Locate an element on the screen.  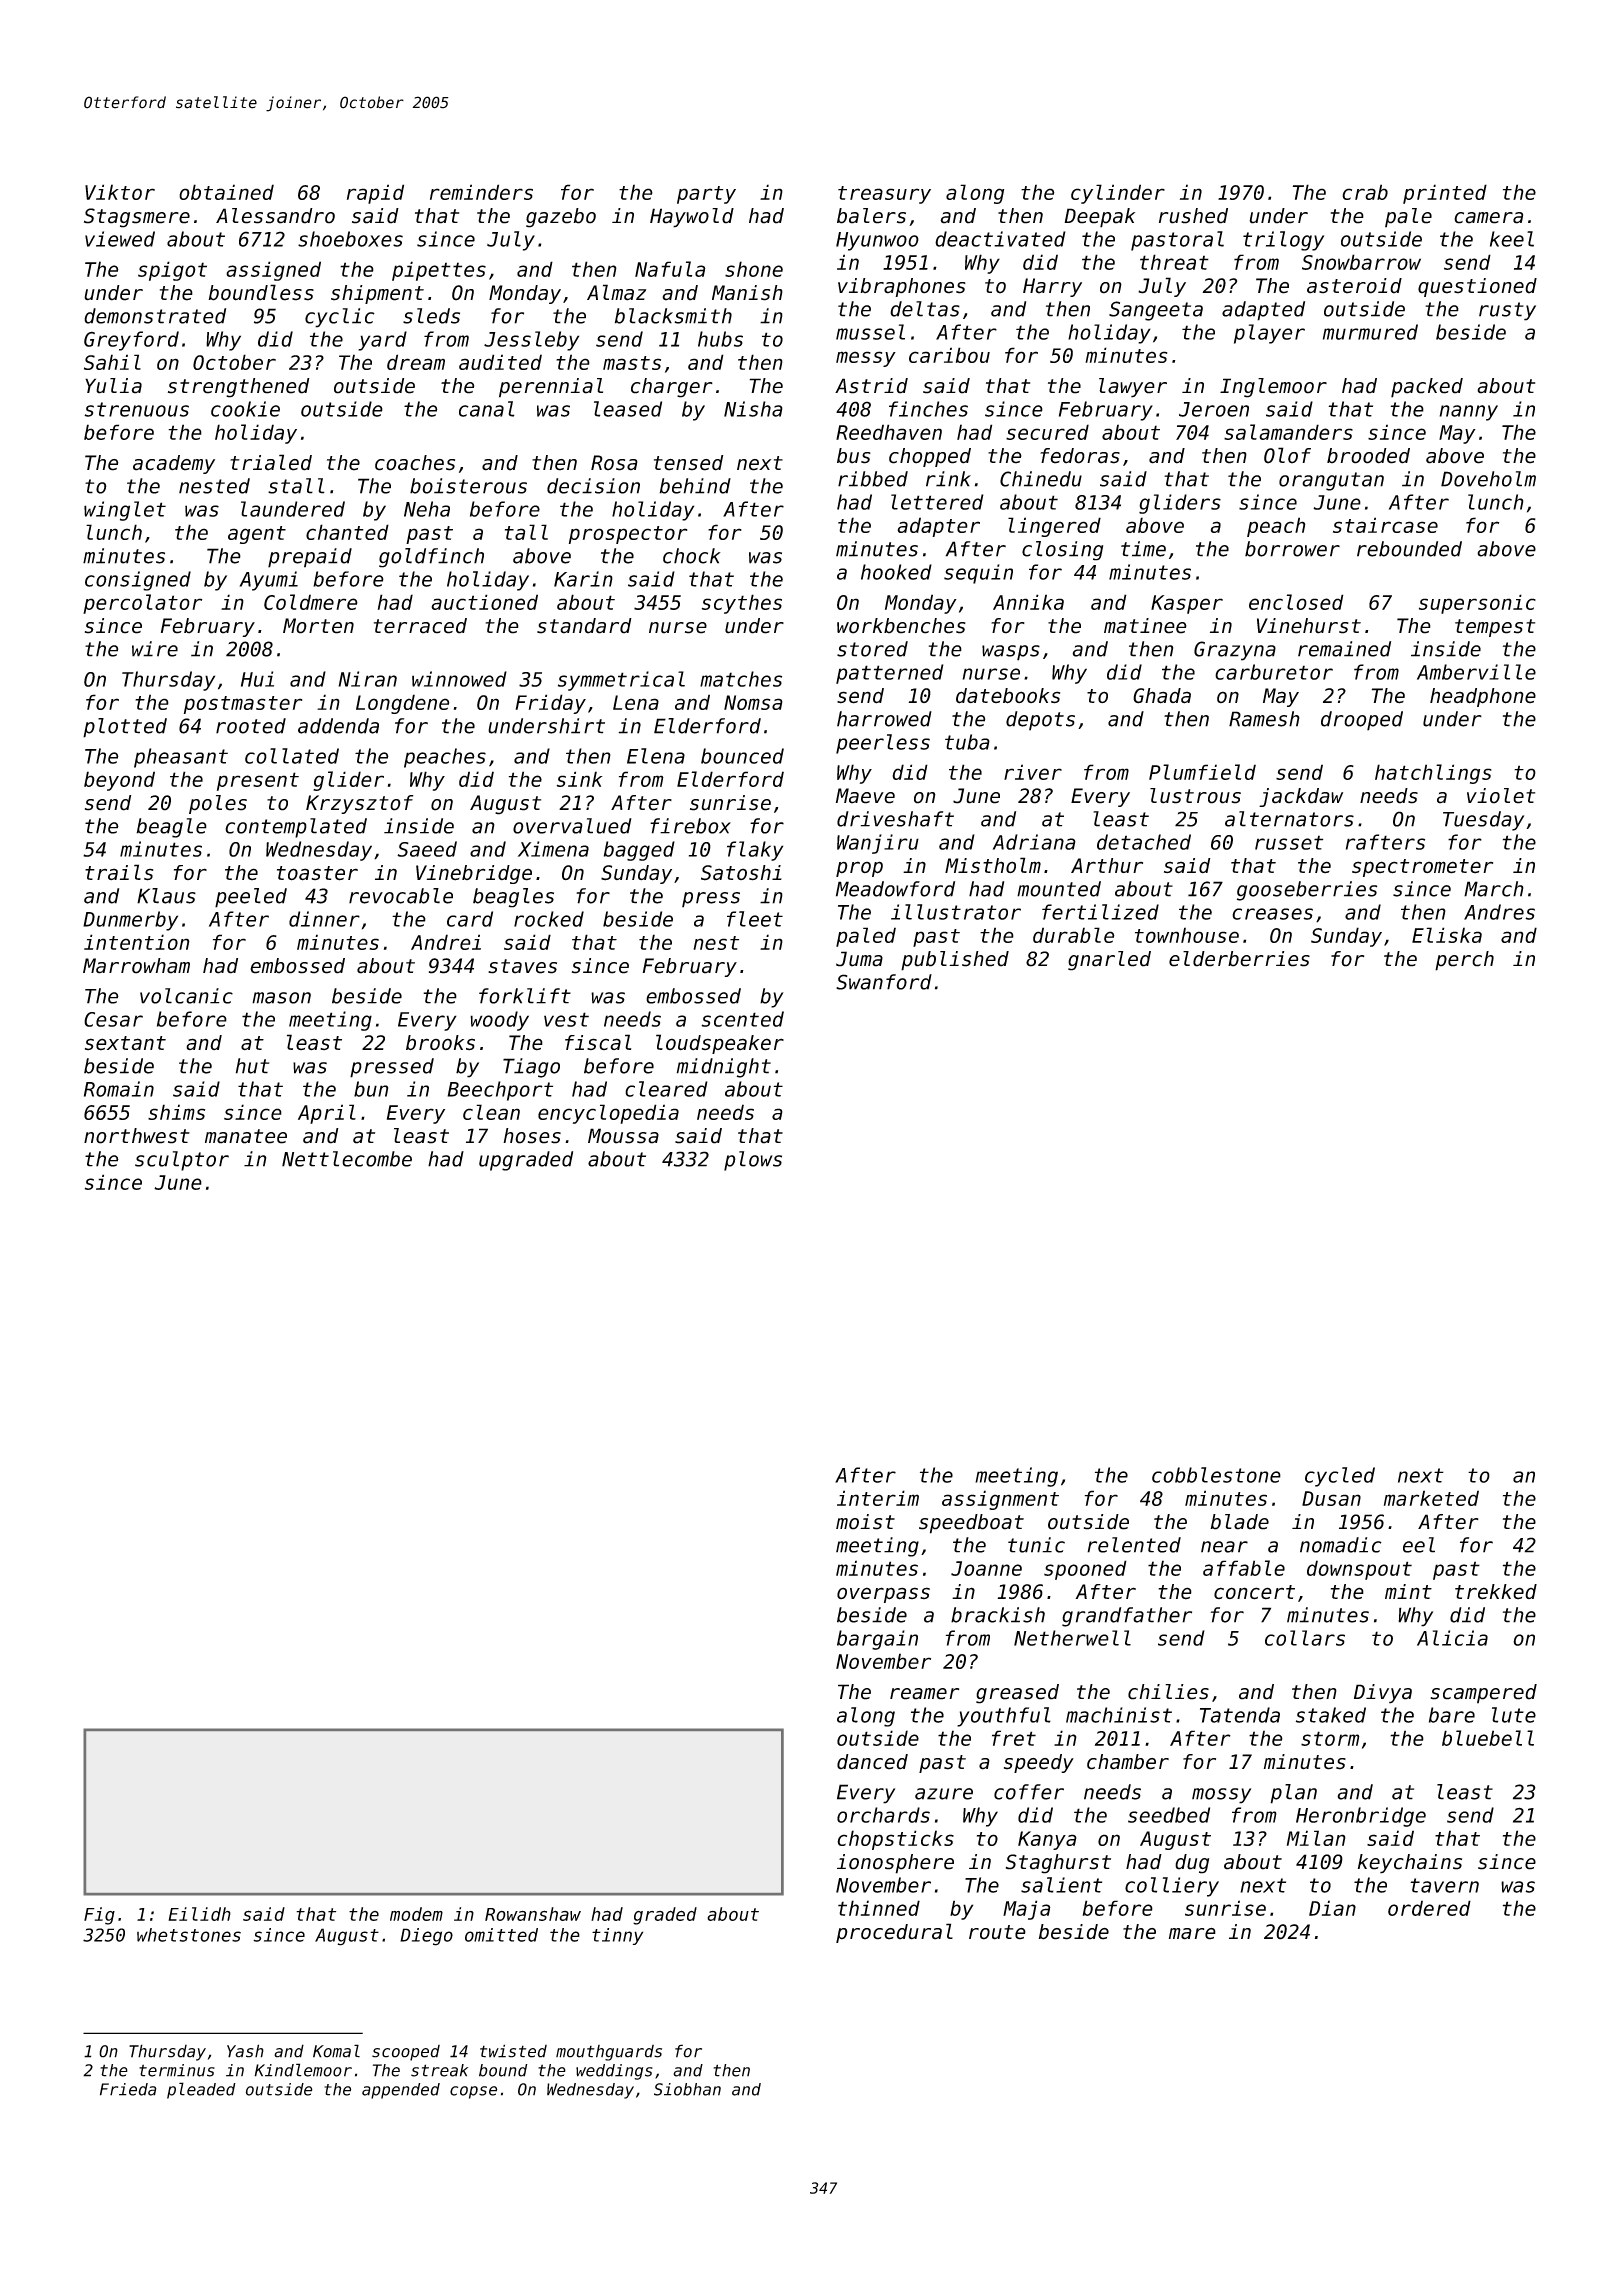
Fig is located at coordinates (99, 1916).
